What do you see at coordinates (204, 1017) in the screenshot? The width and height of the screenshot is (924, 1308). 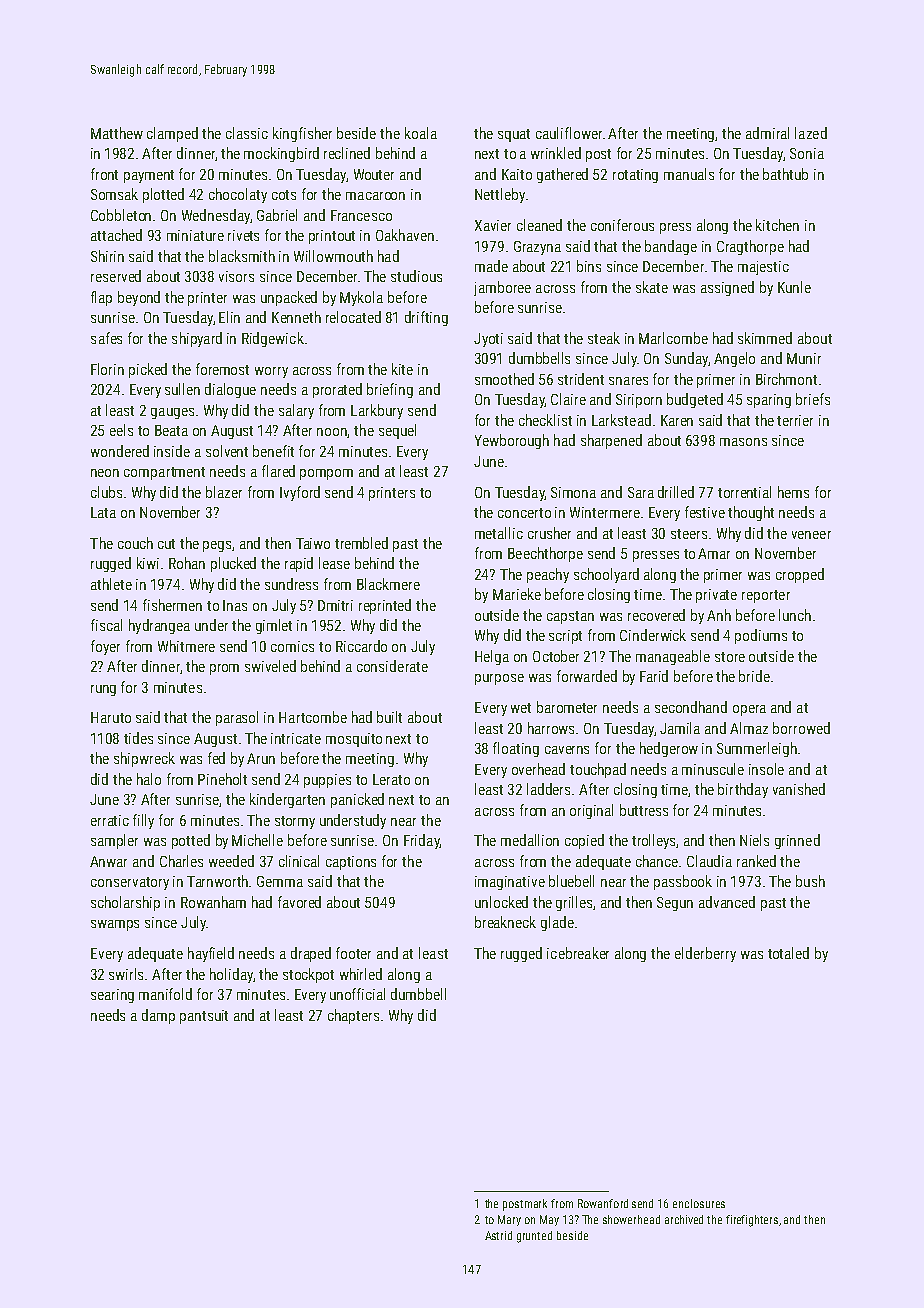 I see `pantsuit` at bounding box center [204, 1017].
